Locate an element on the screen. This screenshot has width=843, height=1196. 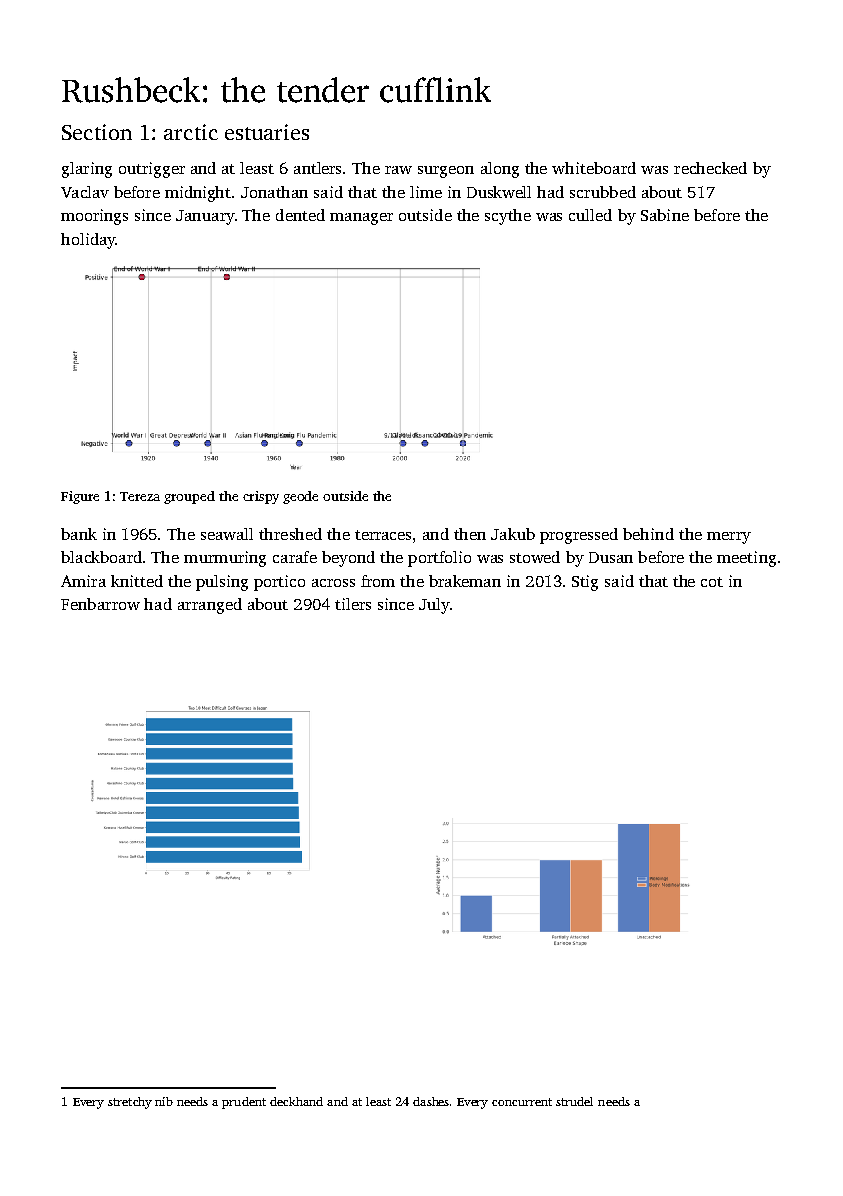
Tereza is located at coordinates (140, 496).
